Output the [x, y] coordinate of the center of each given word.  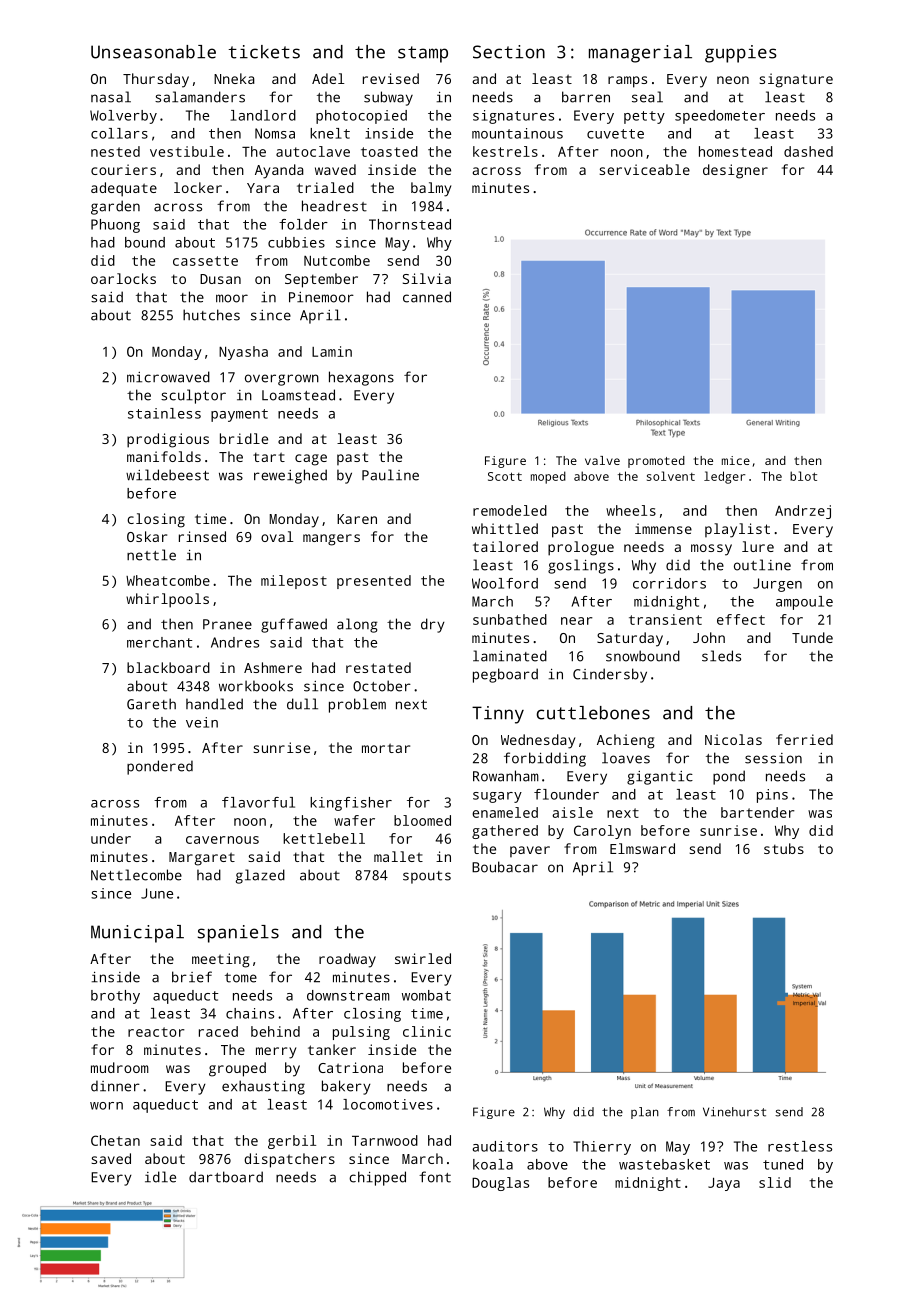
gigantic [660, 778]
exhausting [263, 1087]
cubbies [296, 242]
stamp [423, 54]
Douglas [500, 1184]
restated [378, 667]
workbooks [256, 686]
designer [735, 171]
